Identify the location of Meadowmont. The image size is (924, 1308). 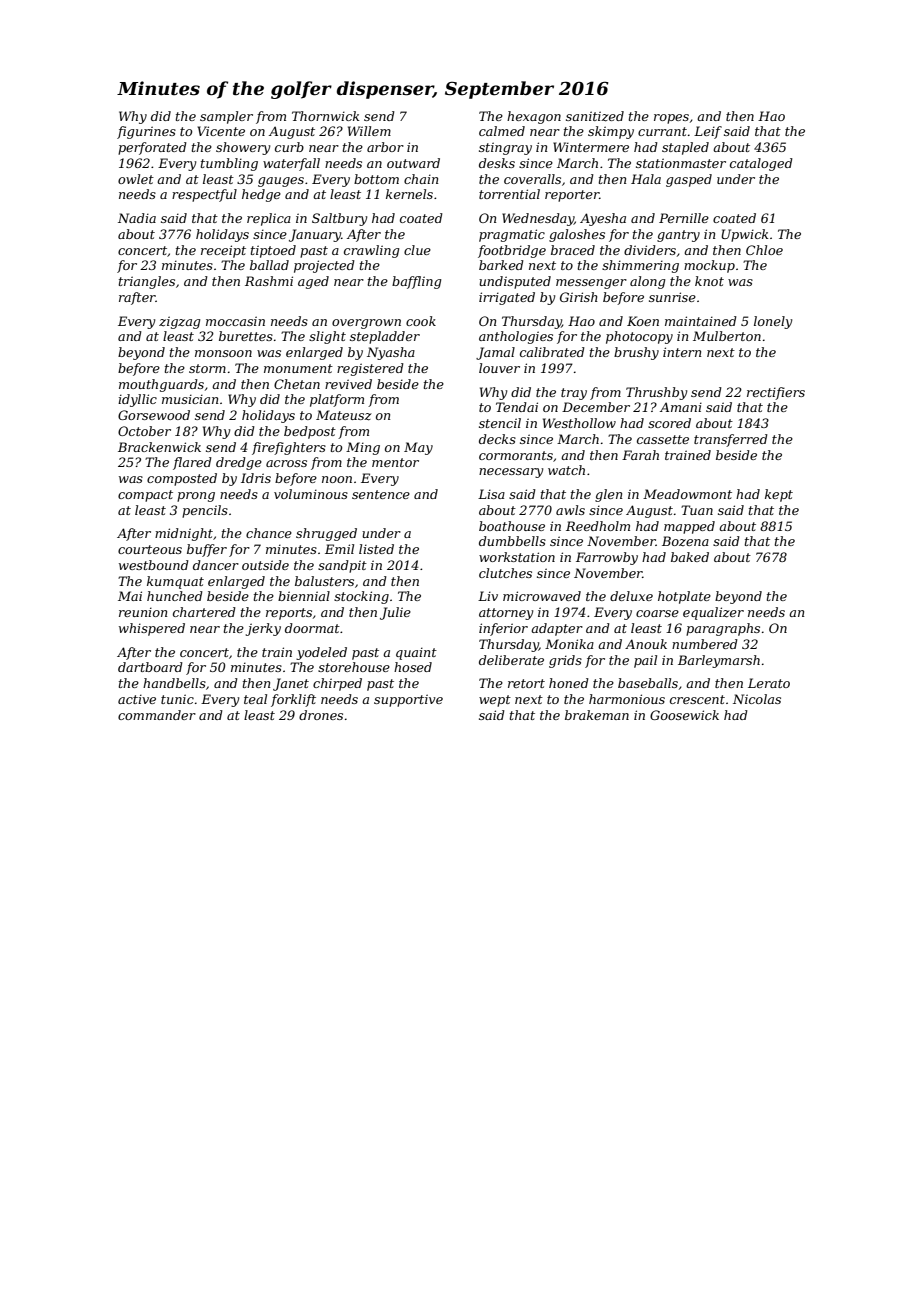
(687, 494).
